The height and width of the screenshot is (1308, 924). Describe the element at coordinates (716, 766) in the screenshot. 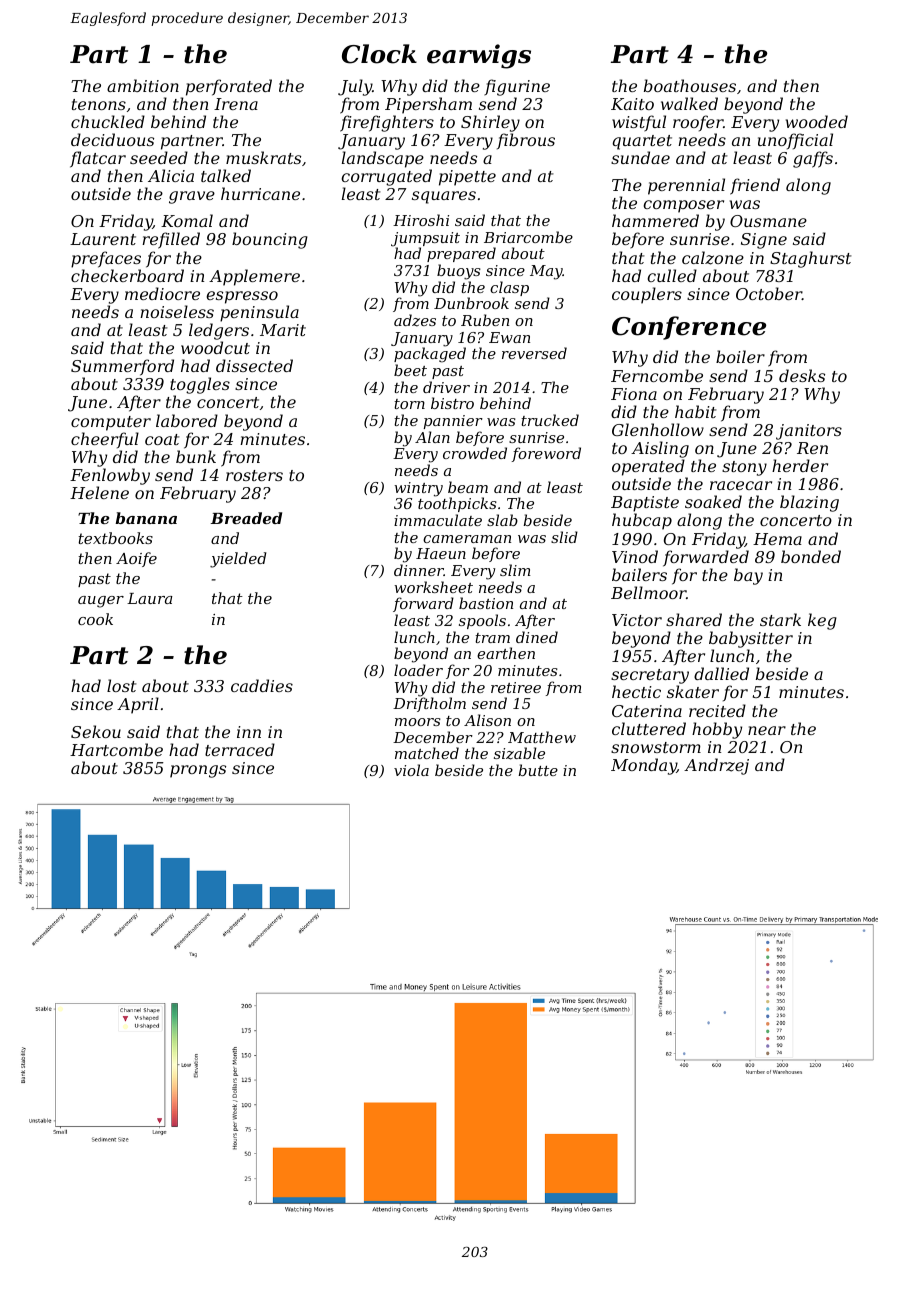

I see `Andrzej` at that location.
